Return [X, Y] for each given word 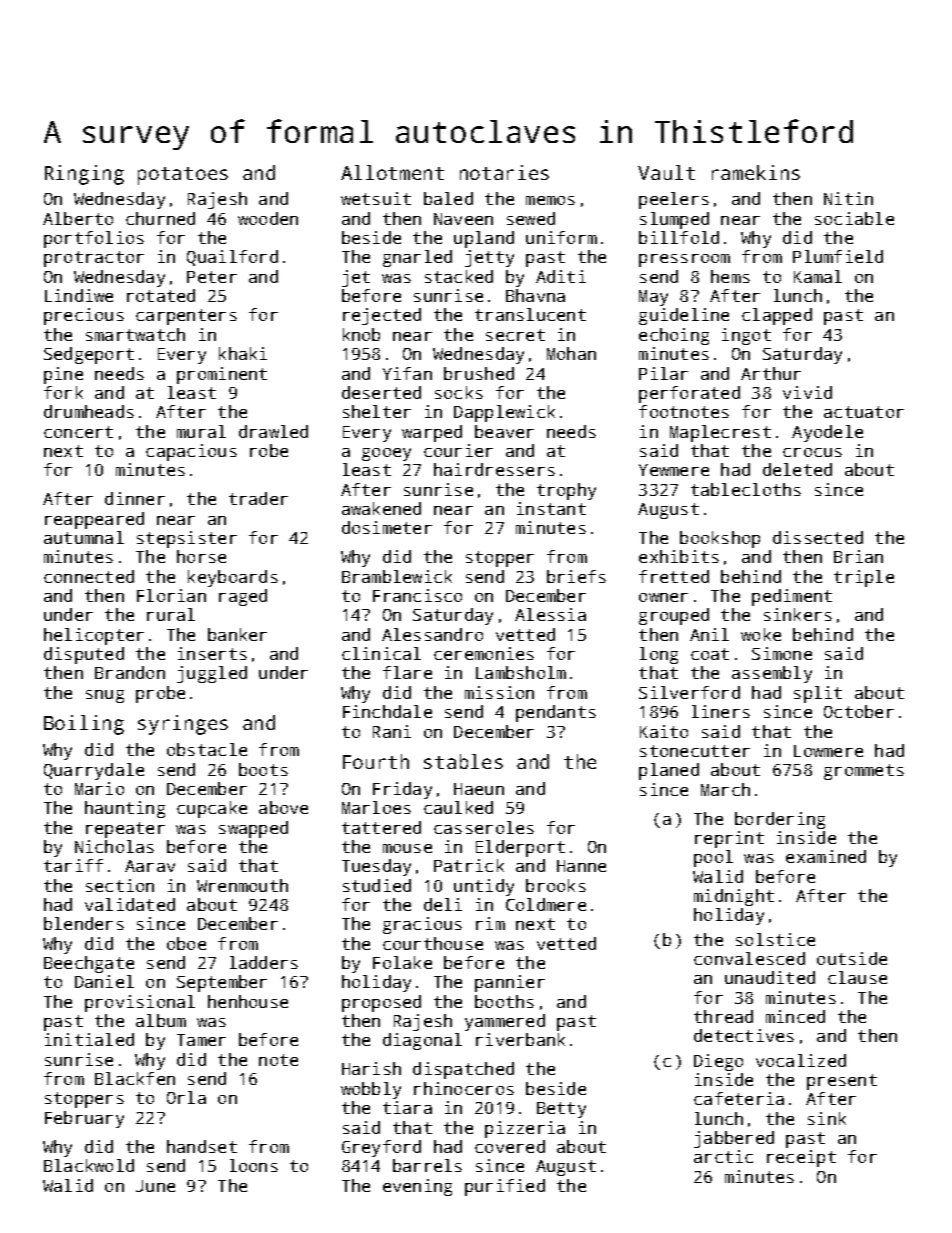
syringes [183, 725]
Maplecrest [720, 433]
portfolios [94, 239]
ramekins [756, 172]
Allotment [392, 172]
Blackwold [89, 1165]
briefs [576, 576]
